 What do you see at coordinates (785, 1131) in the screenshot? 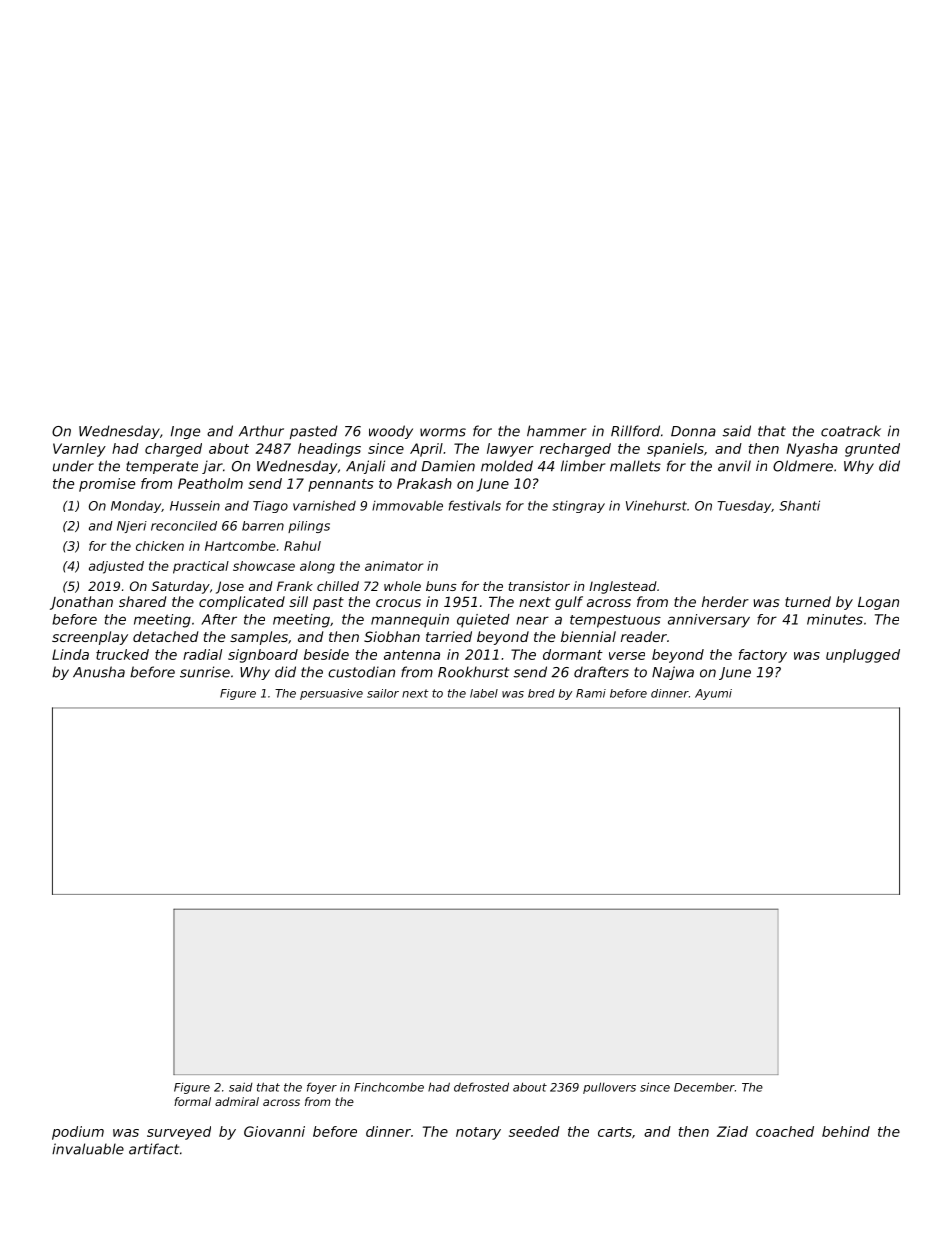
I see `coached` at bounding box center [785, 1131].
